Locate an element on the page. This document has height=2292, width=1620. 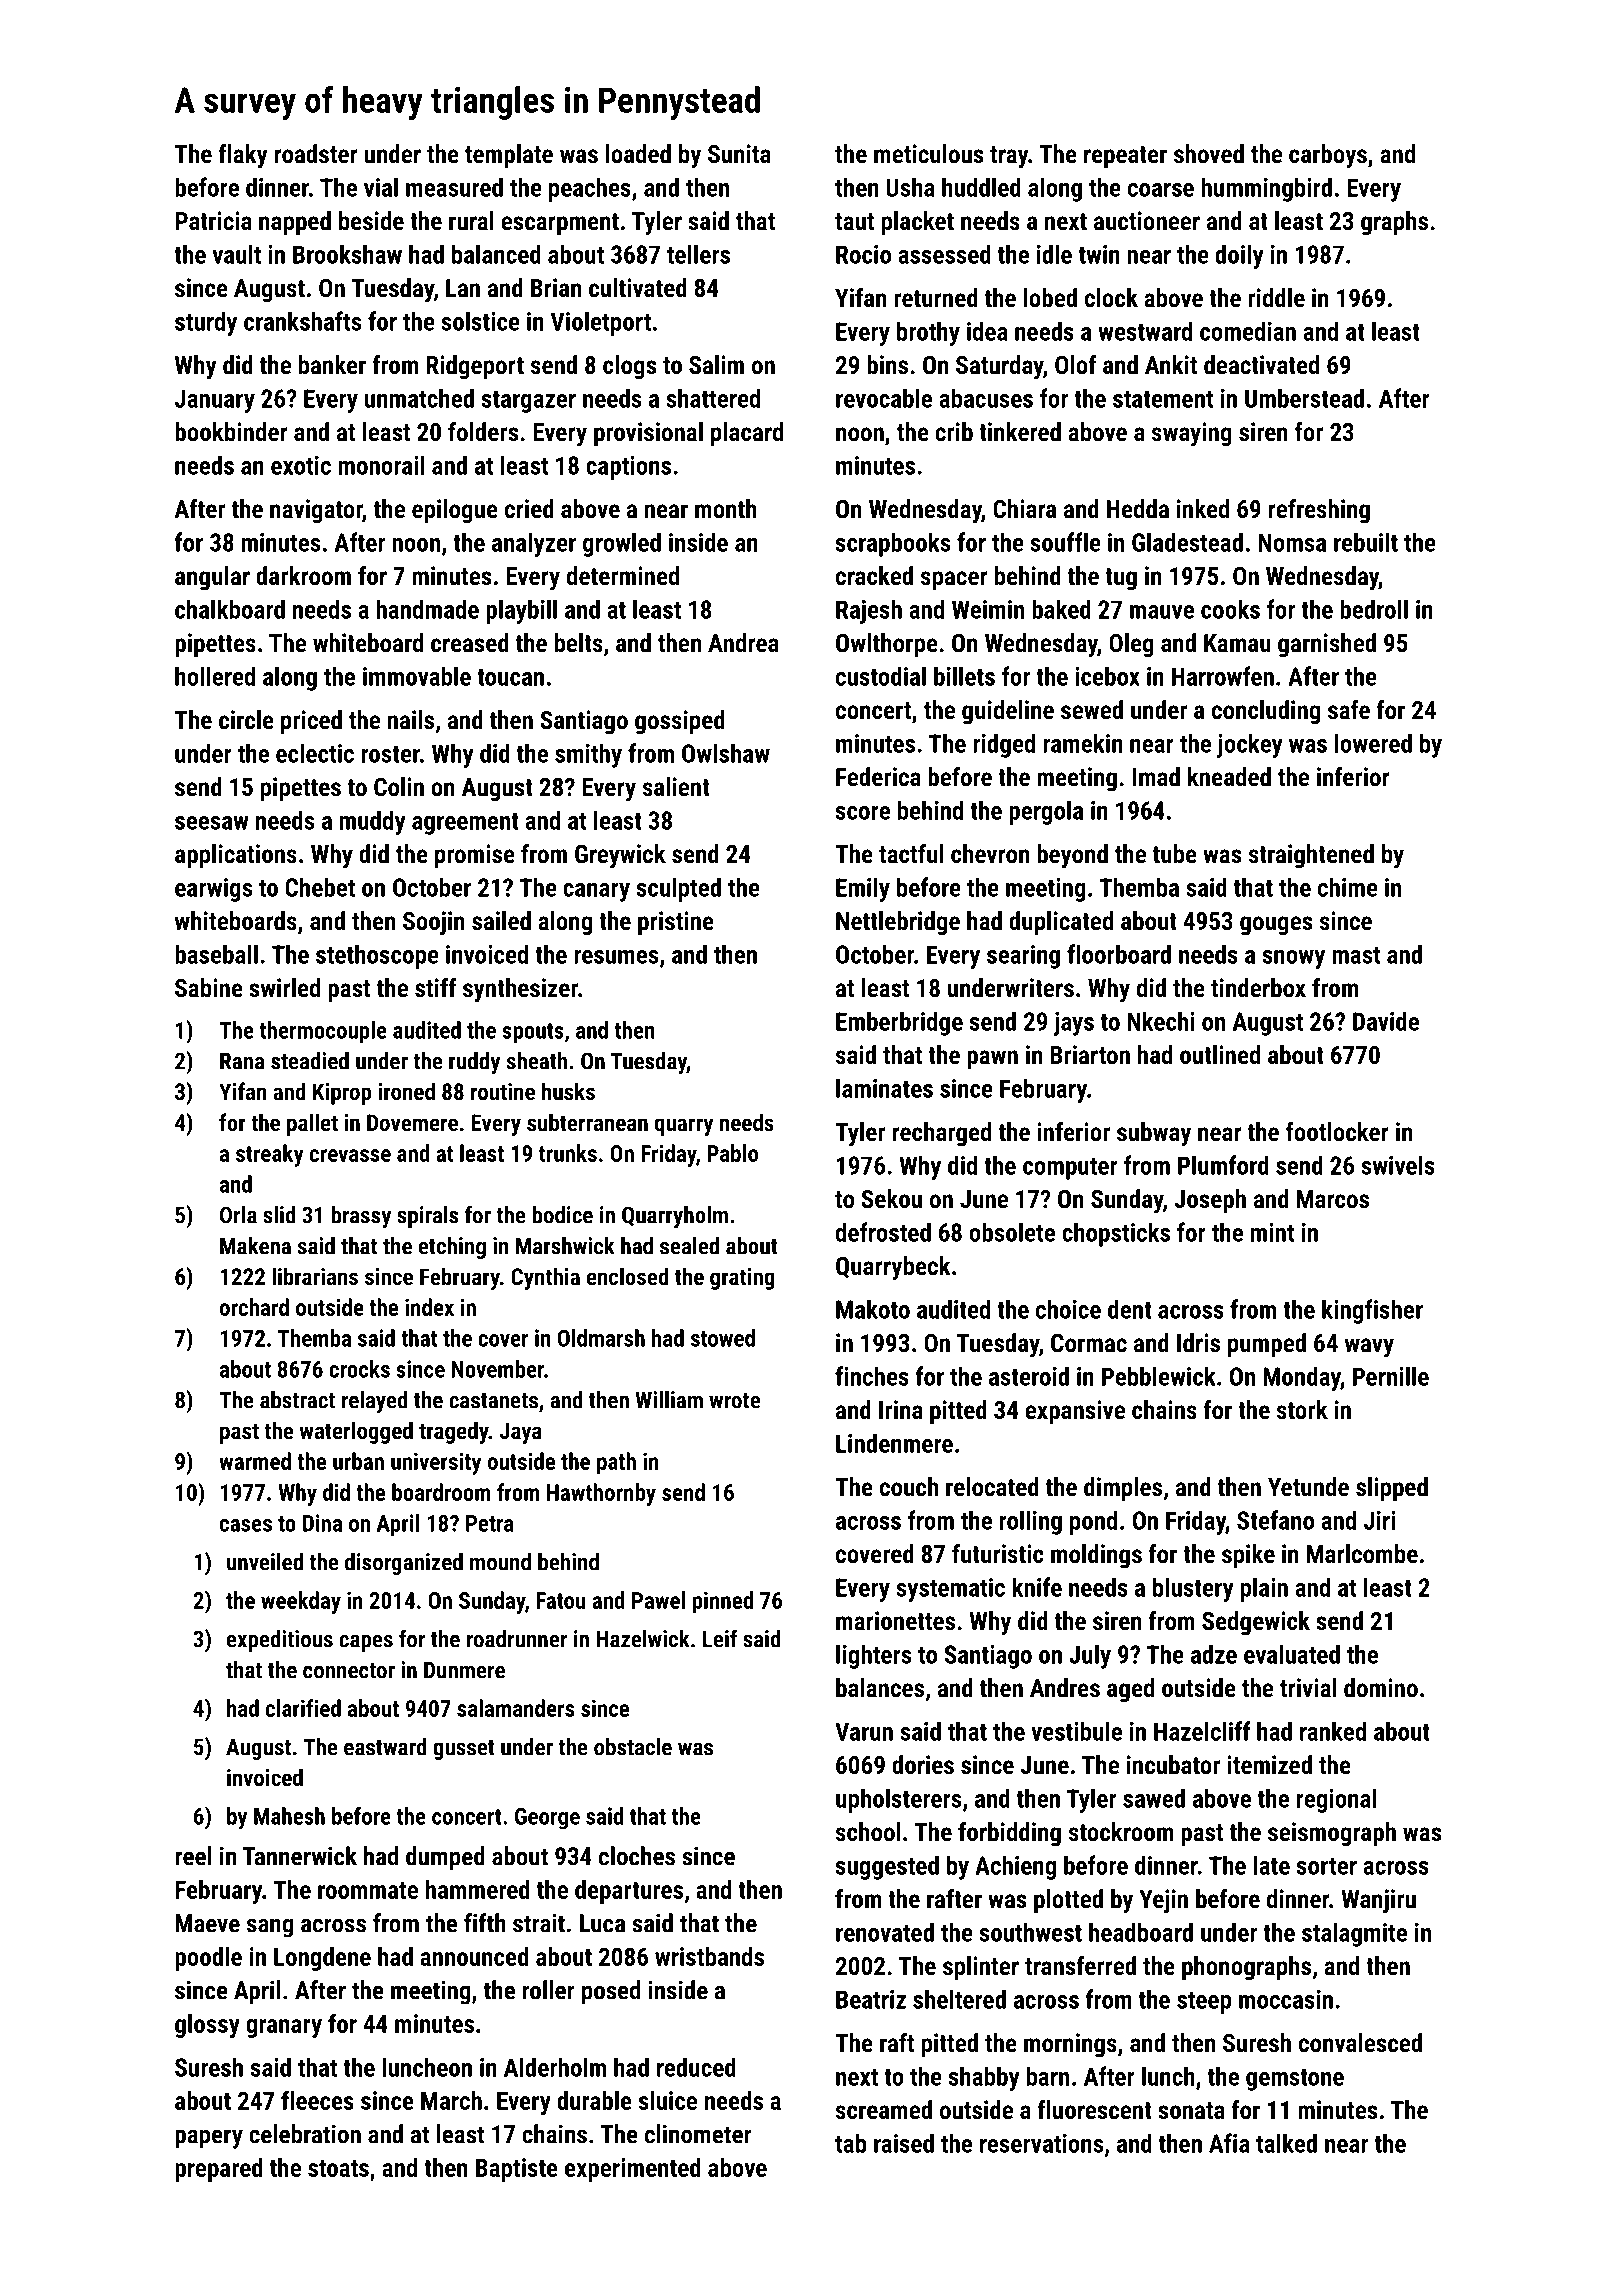
Harrowfen is located at coordinates (1223, 676).
